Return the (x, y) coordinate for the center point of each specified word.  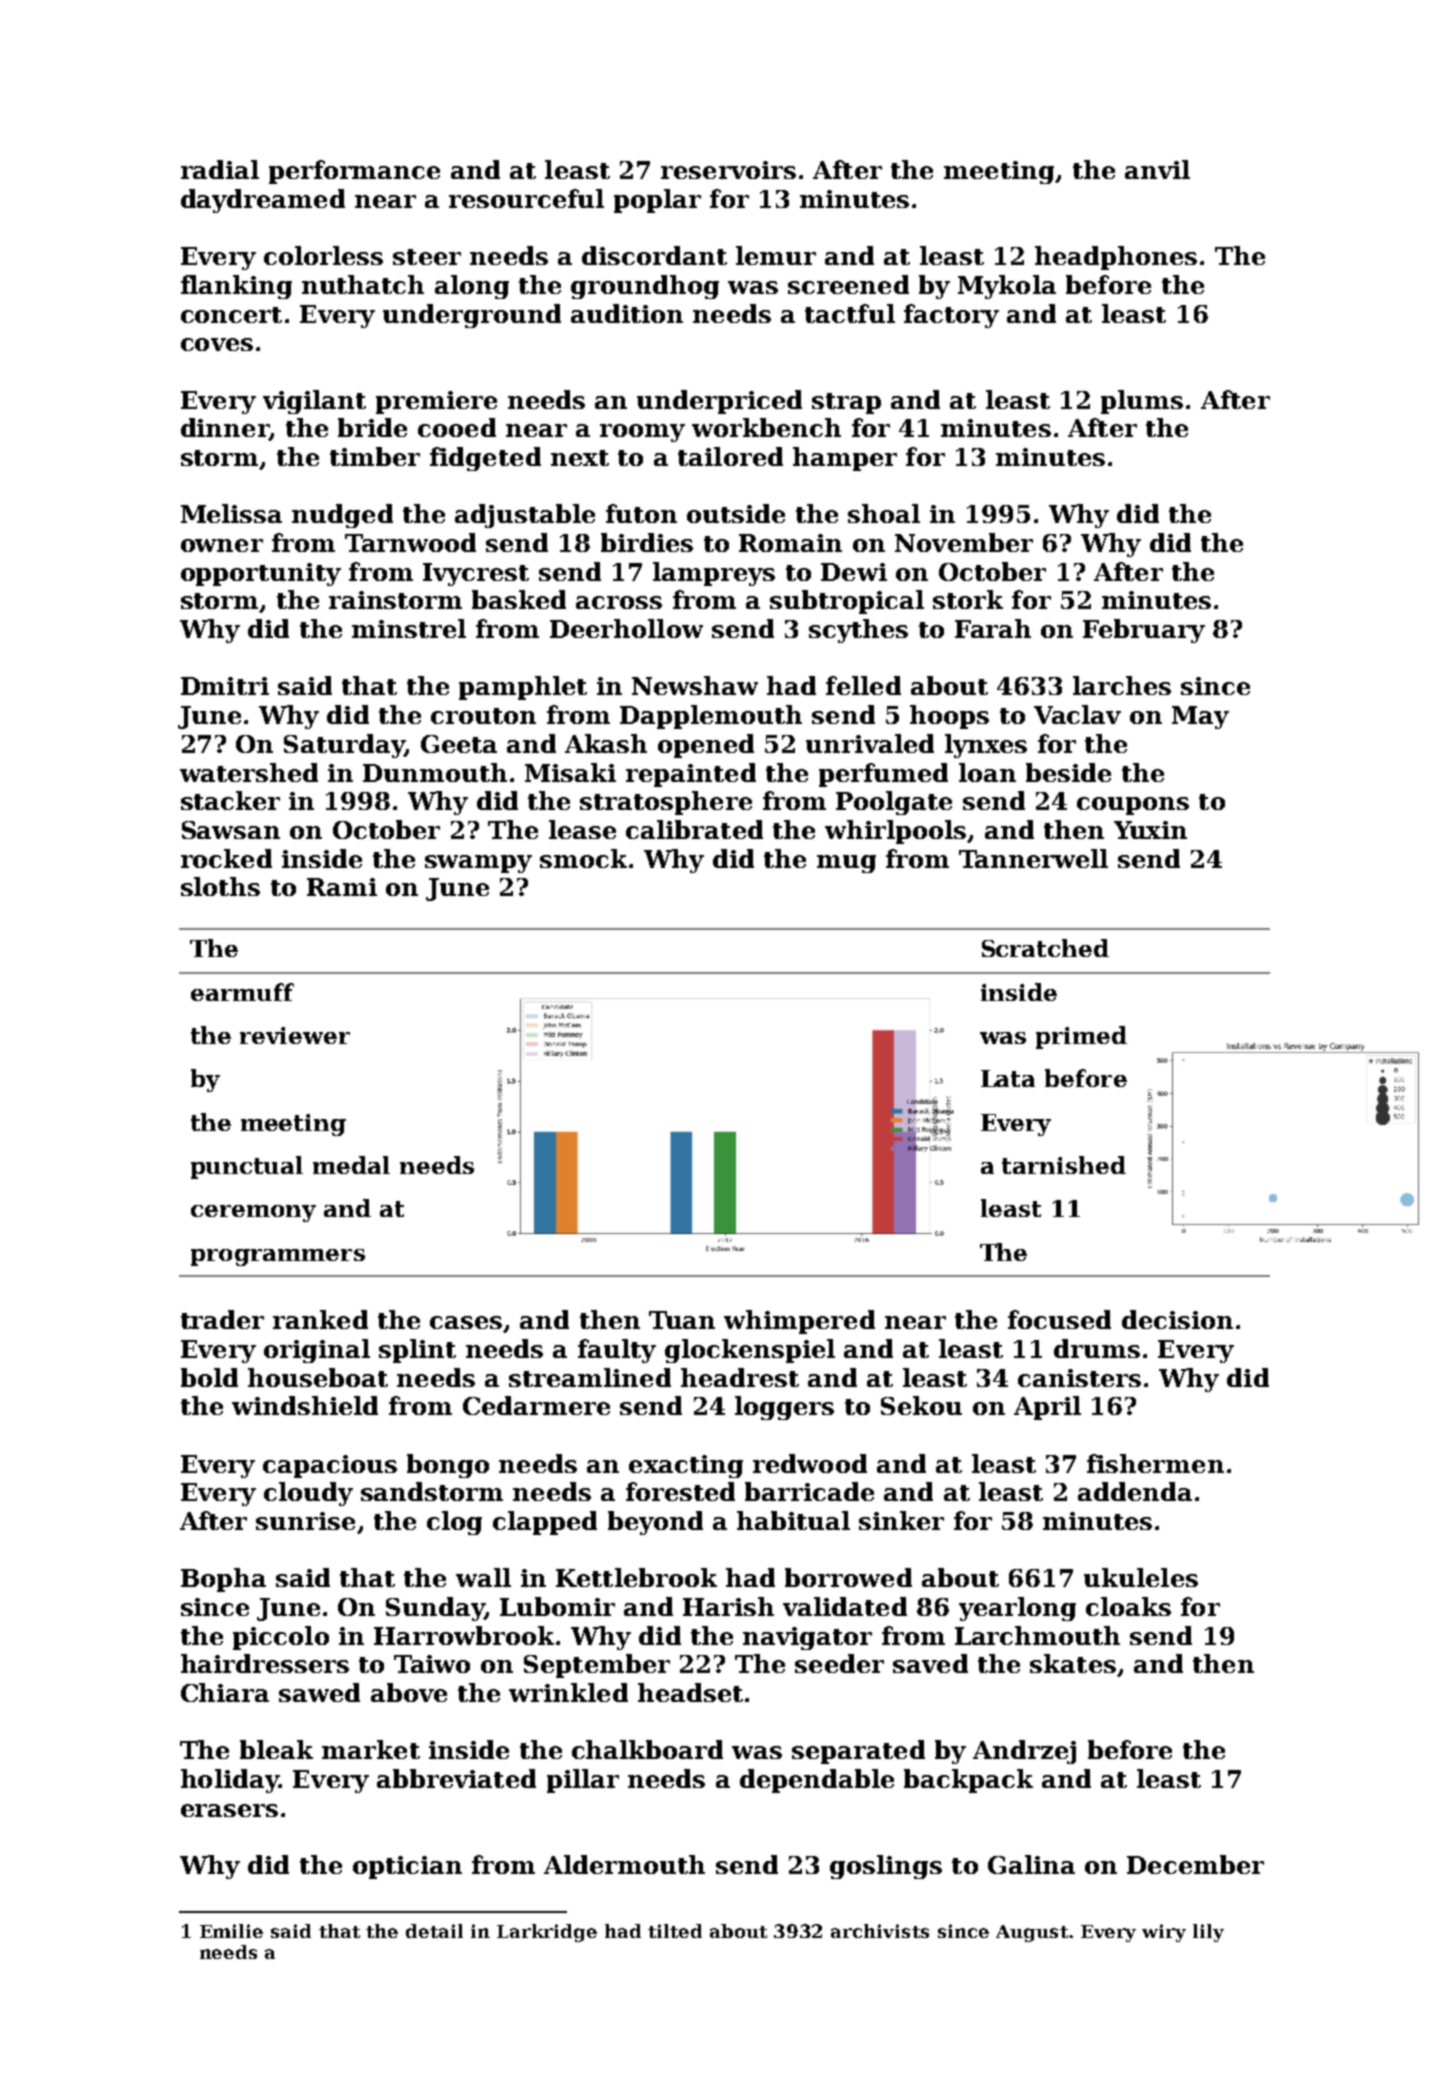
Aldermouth (624, 1864)
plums (1142, 402)
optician (407, 1867)
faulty (617, 1351)
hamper (845, 459)
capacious (330, 1466)
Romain (790, 543)
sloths (220, 886)
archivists (880, 1931)
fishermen (1155, 1463)
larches (1122, 685)
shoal (884, 513)
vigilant (314, 402)
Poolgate (894, 803)
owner (222, 545)
